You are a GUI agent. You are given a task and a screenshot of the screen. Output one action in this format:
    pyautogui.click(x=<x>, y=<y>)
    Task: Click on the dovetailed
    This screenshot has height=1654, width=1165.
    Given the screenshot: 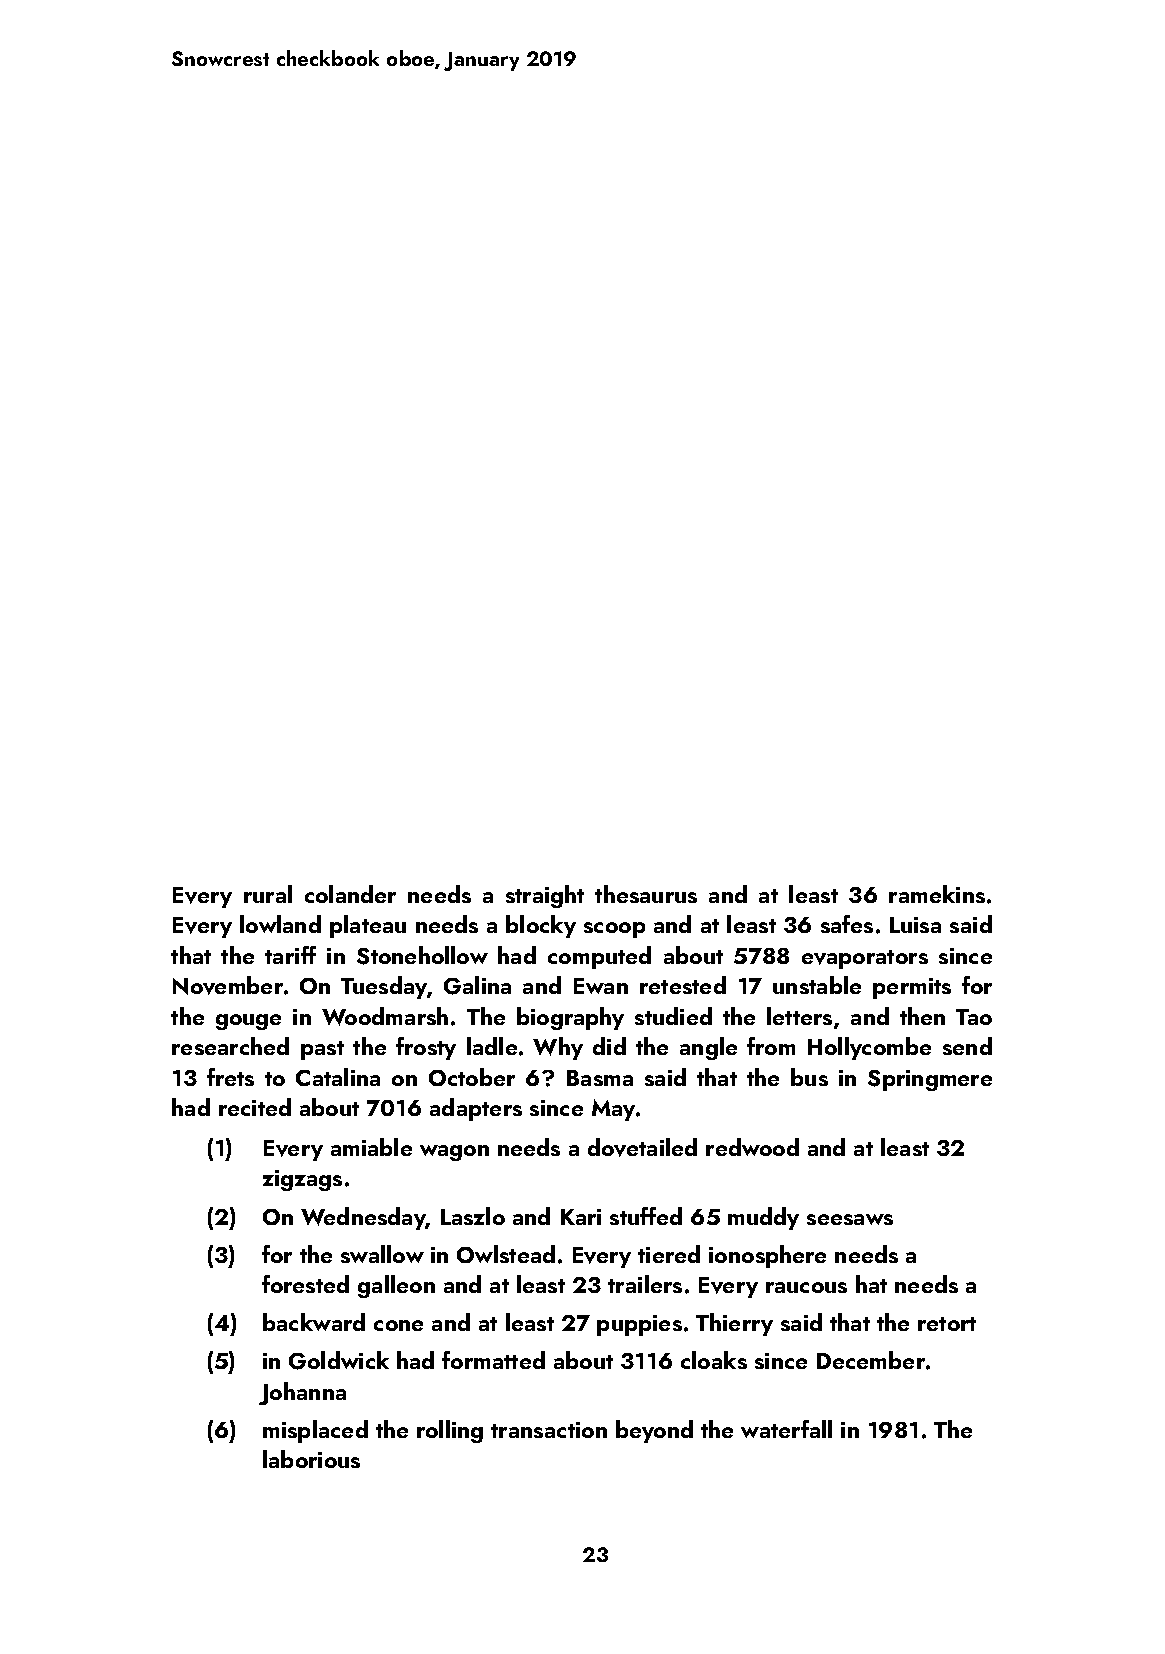 What is the action you would take?
    pyautogui.click(x=642, y=1147)
